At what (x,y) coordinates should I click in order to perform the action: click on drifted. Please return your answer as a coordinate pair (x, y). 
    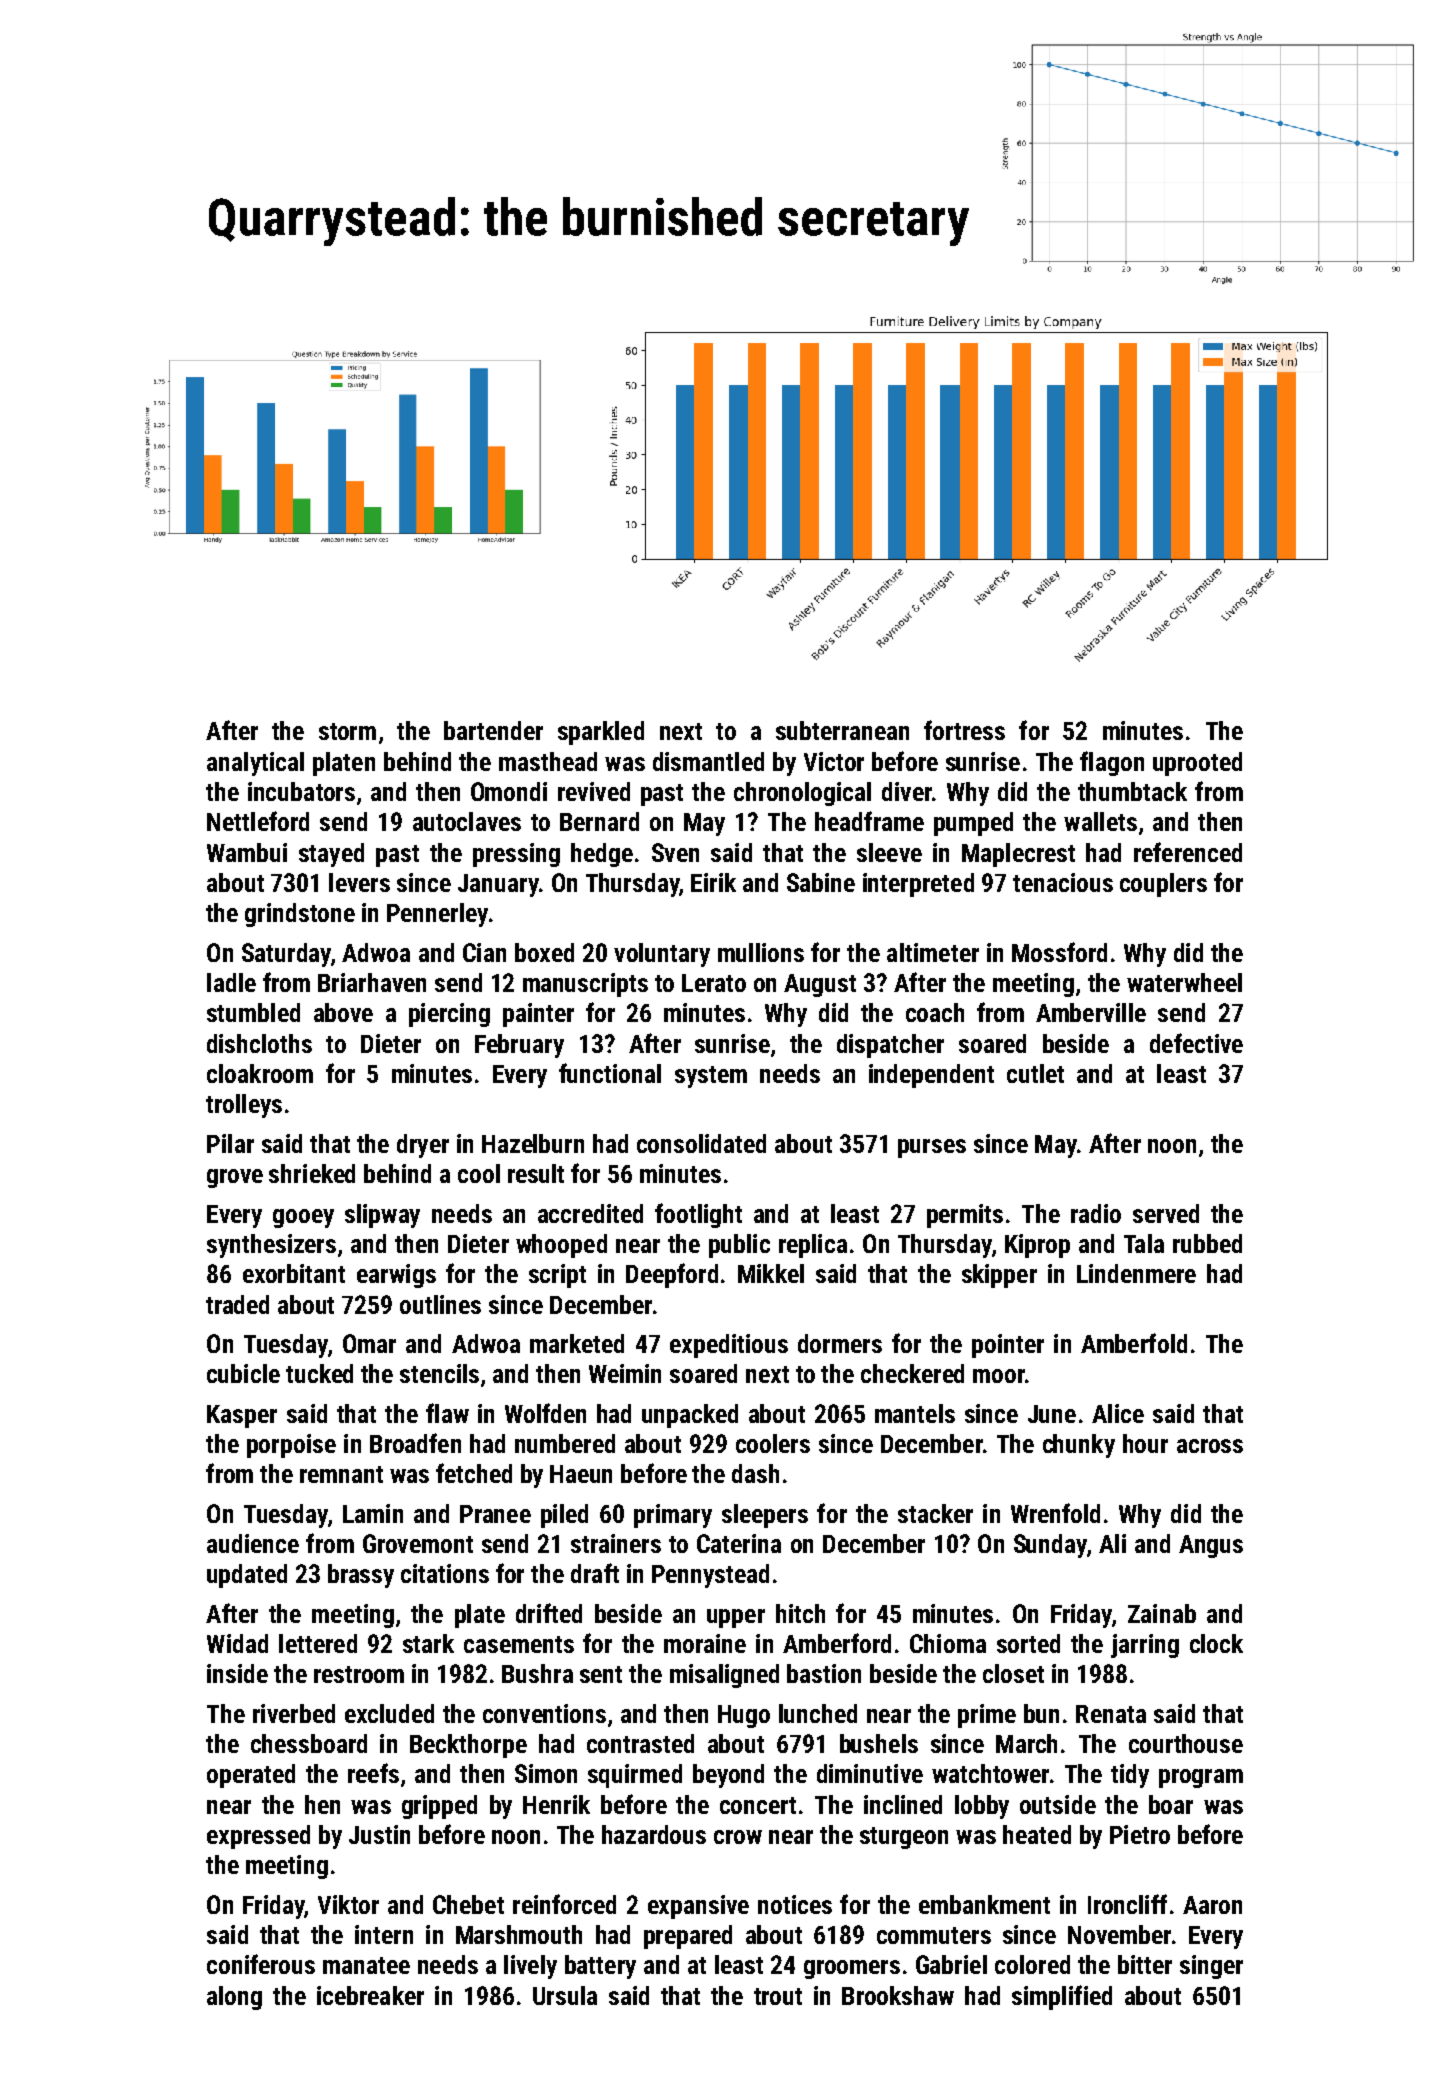
    Looking at the image, I should click on (549, 1613).
